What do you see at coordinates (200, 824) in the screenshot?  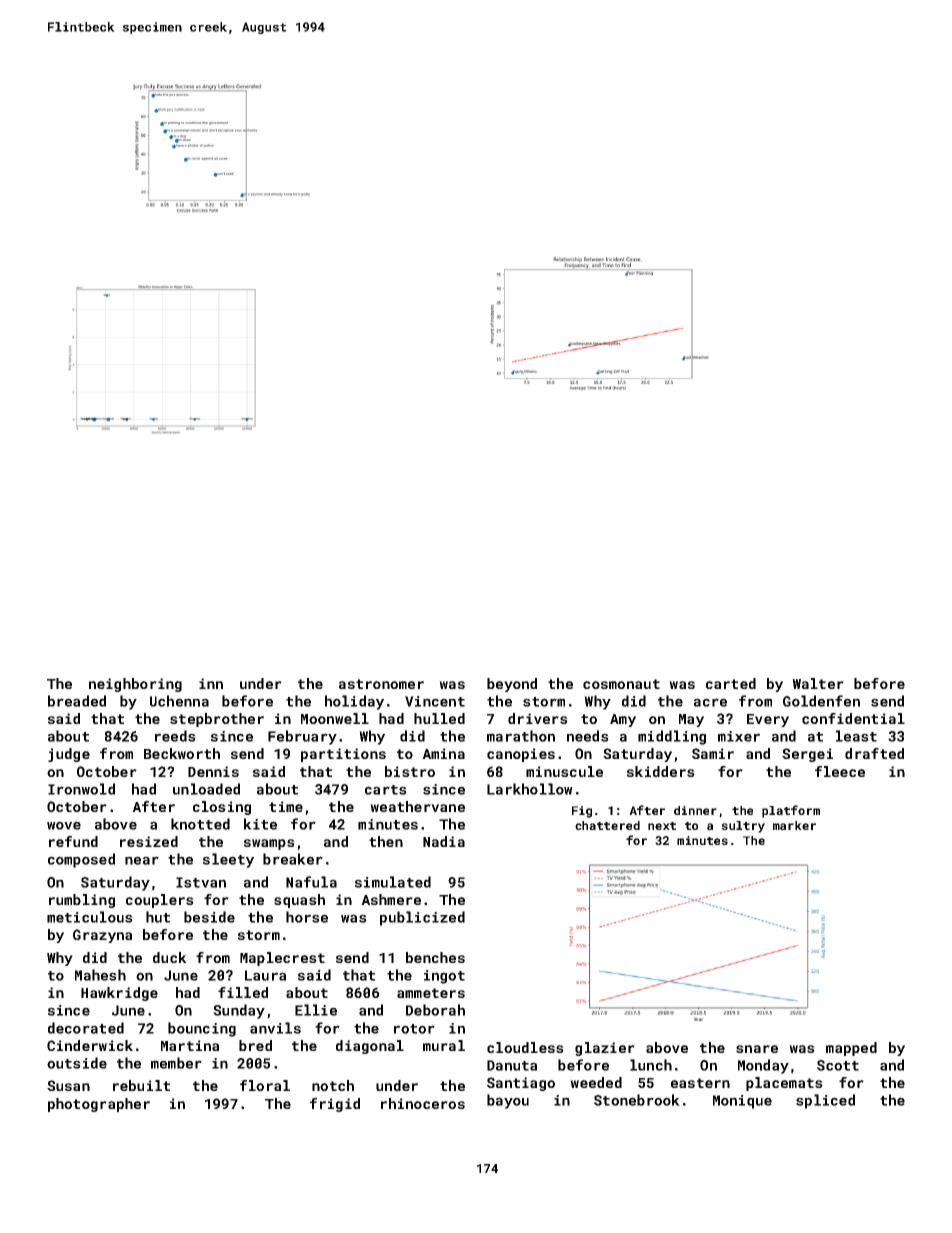 I see `knotted` at bounding box center [200, 824].
